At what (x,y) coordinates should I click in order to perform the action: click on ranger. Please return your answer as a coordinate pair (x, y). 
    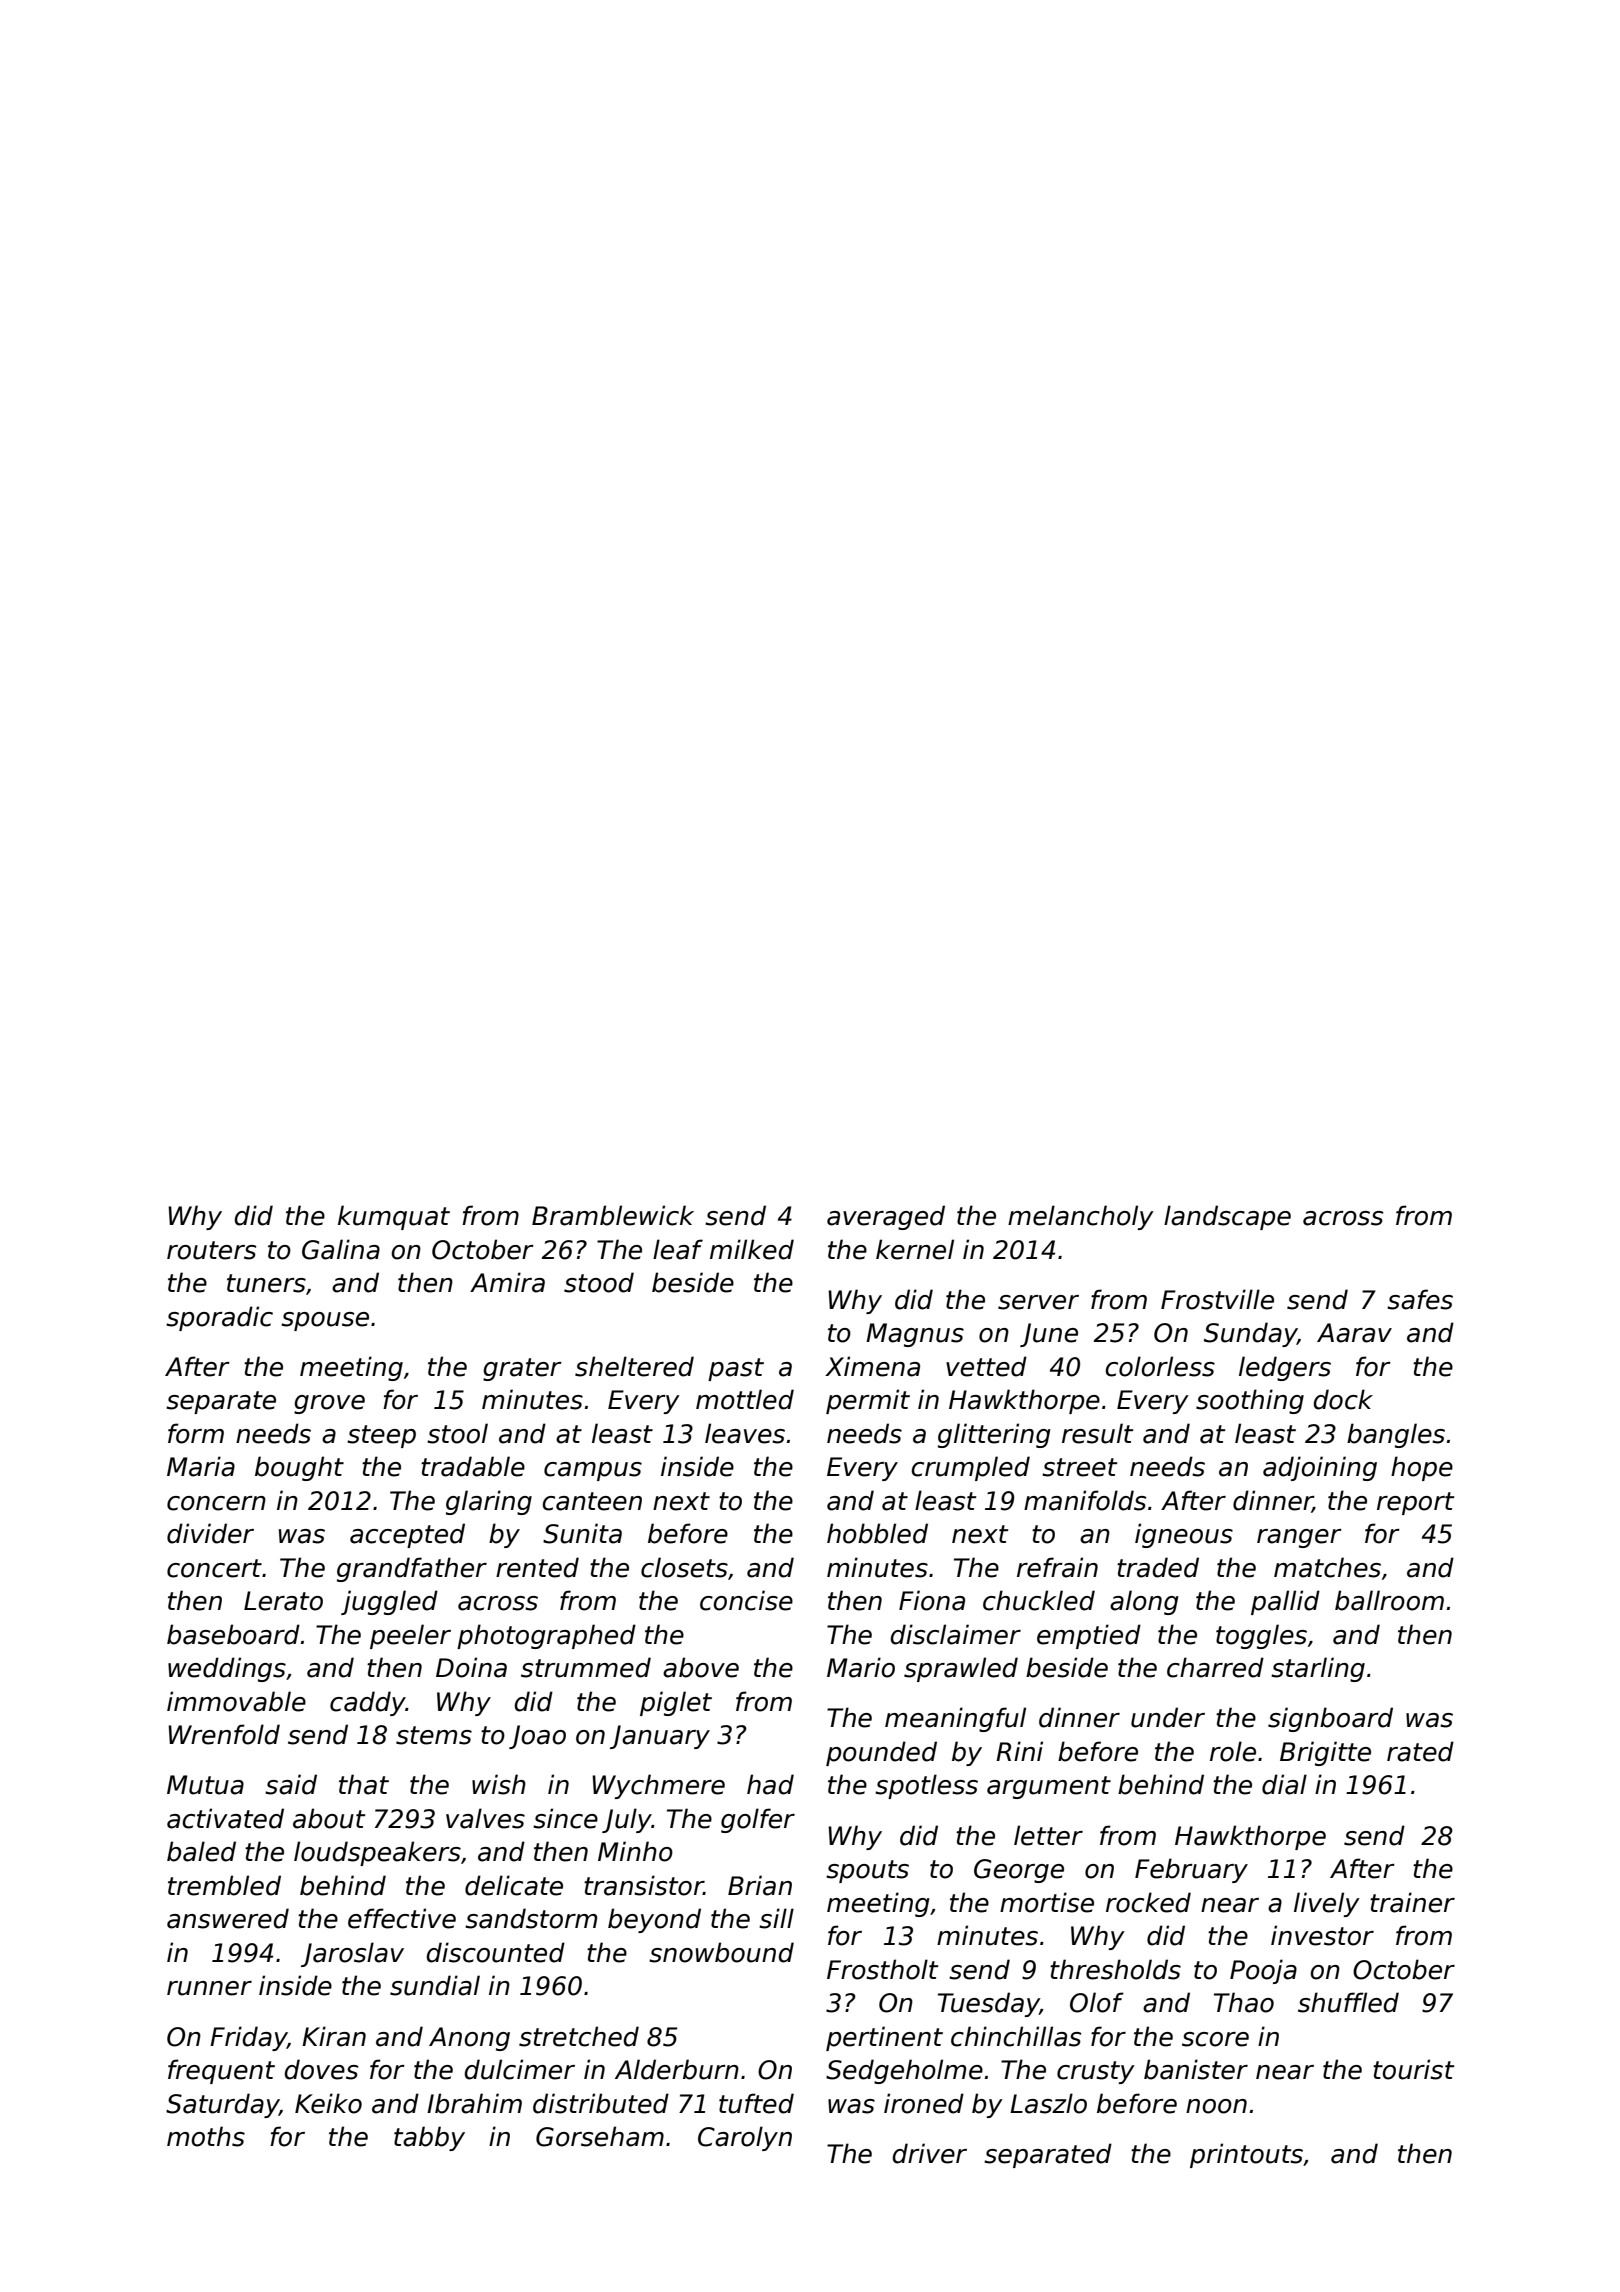
    Looking at the image, I should click on (1299, 1538).
